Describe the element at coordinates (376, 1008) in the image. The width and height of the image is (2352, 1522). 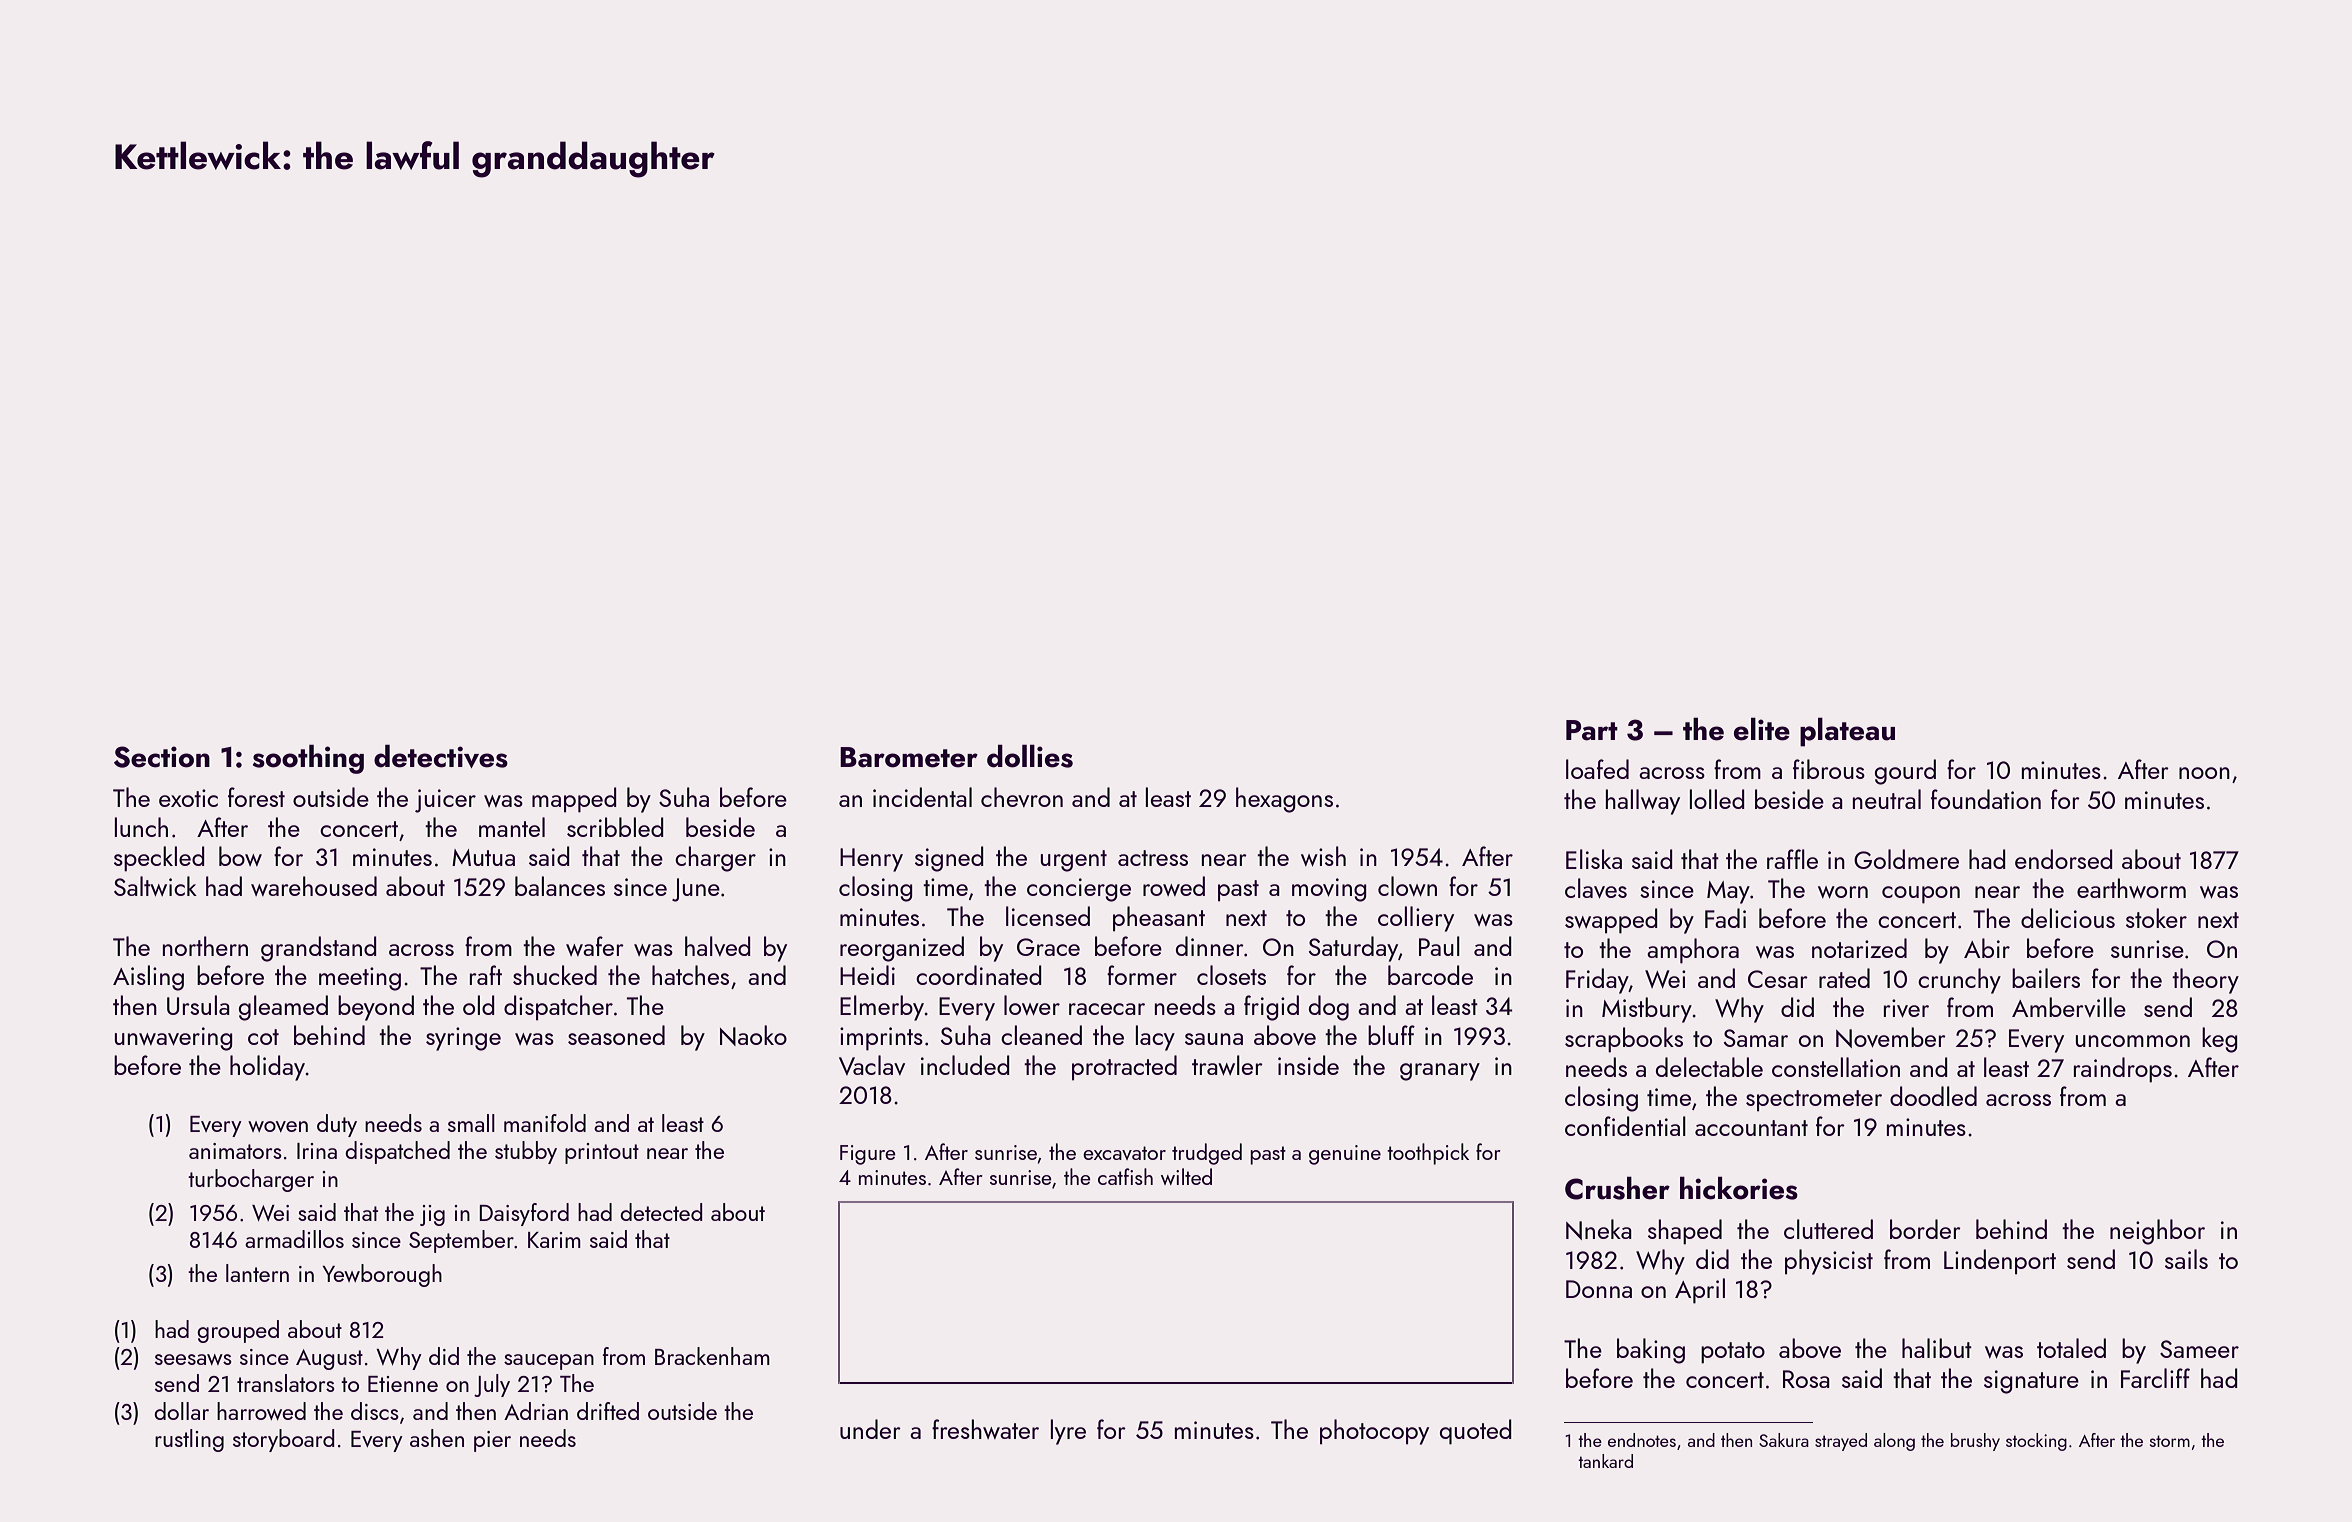
I see `beyond` at that location.
